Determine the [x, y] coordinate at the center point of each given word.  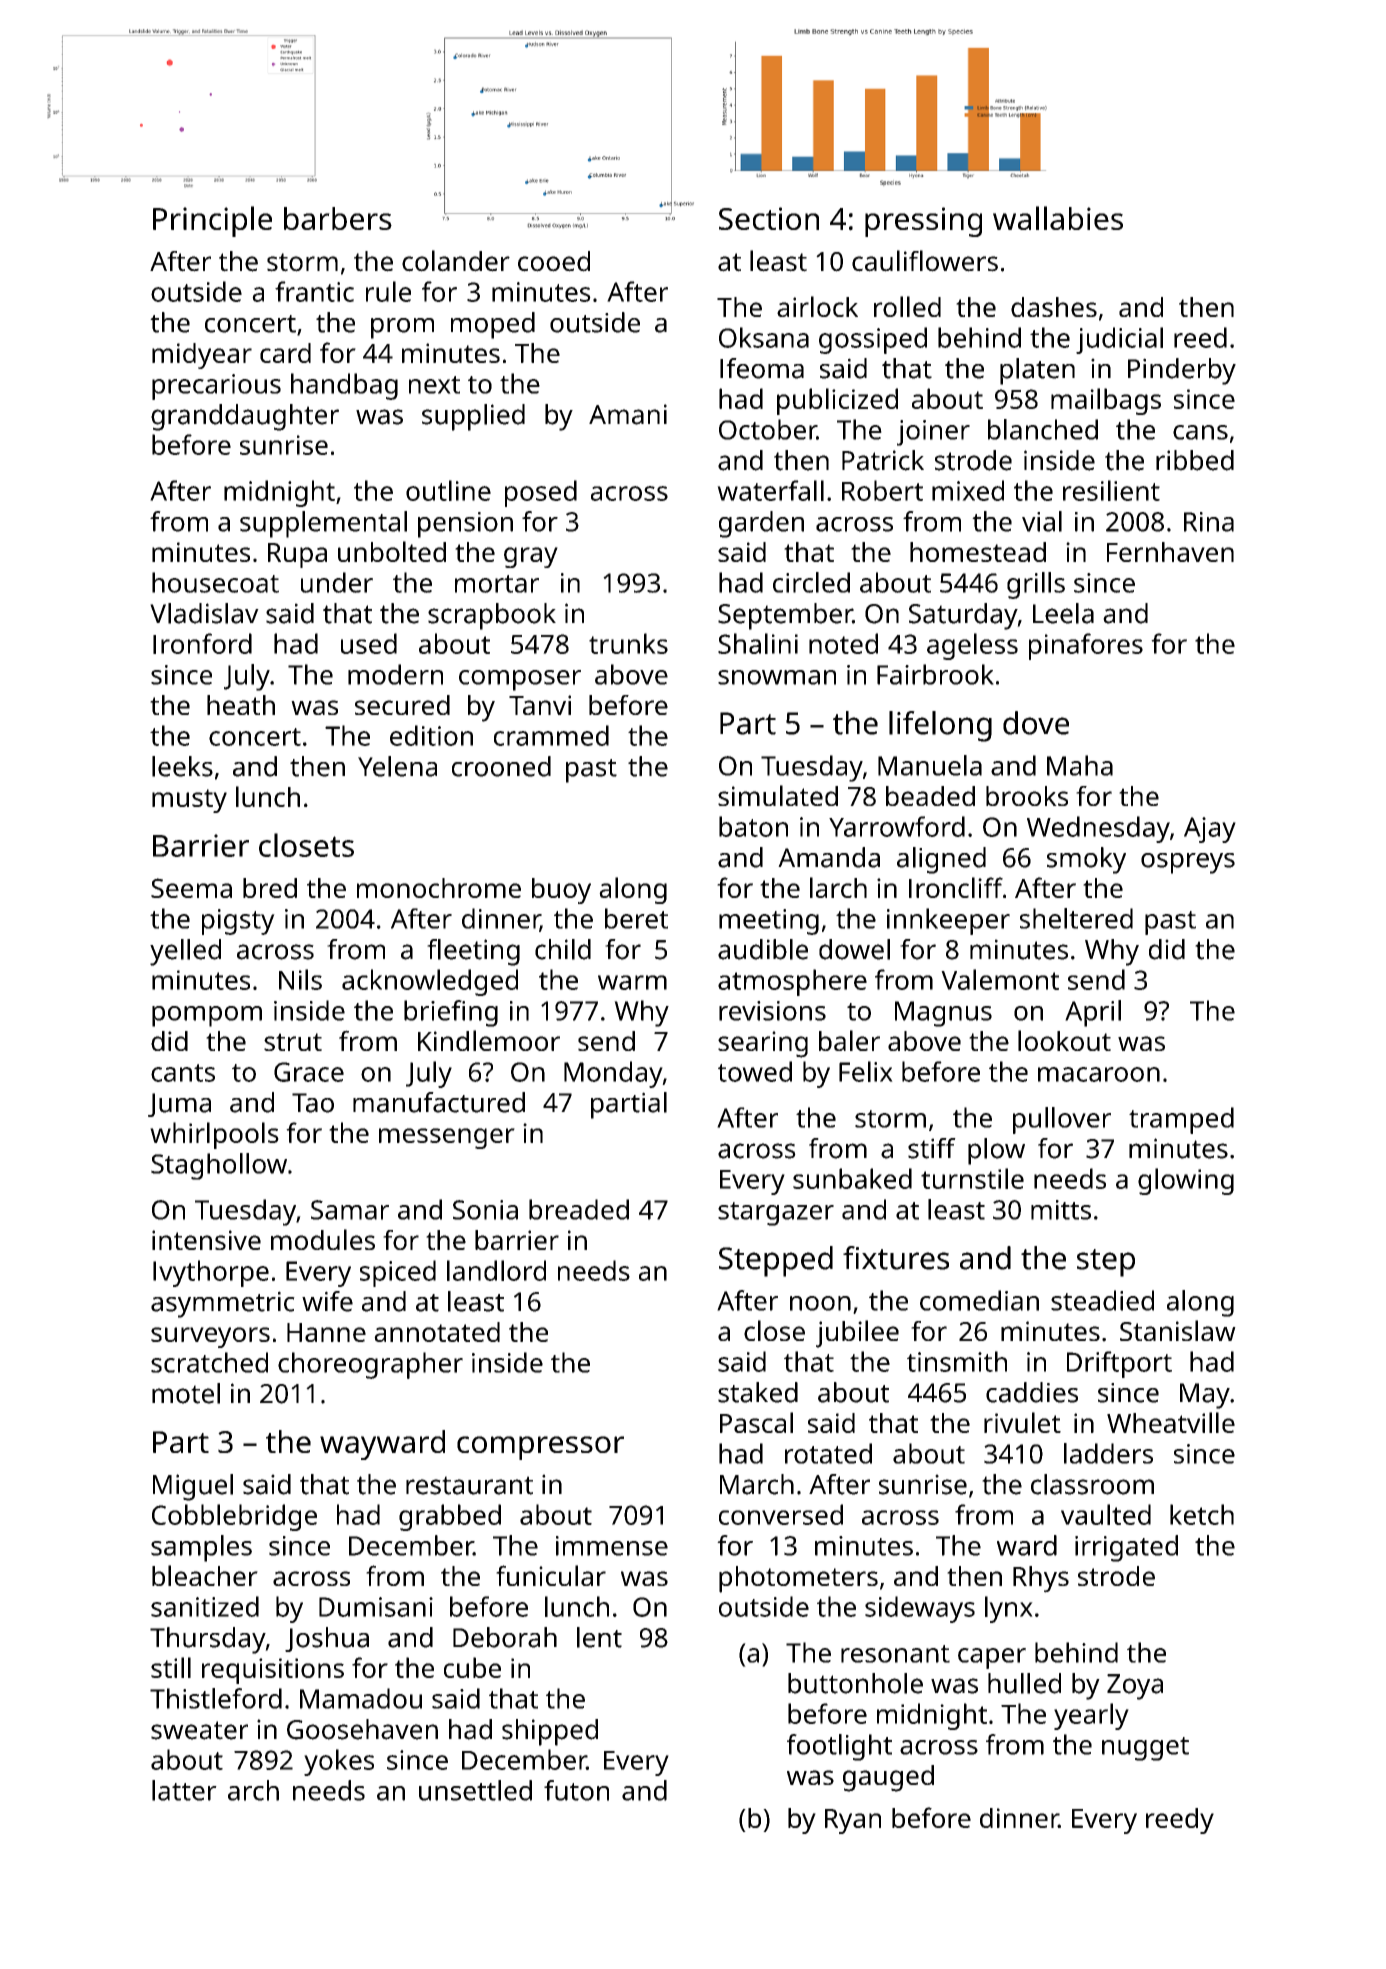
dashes [1054, 307]
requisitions [273, 1671]
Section [769, 218]
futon [576, 1790]
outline [448, 490]
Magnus [943, 1014]
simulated [778, 795]
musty [189, 801]
